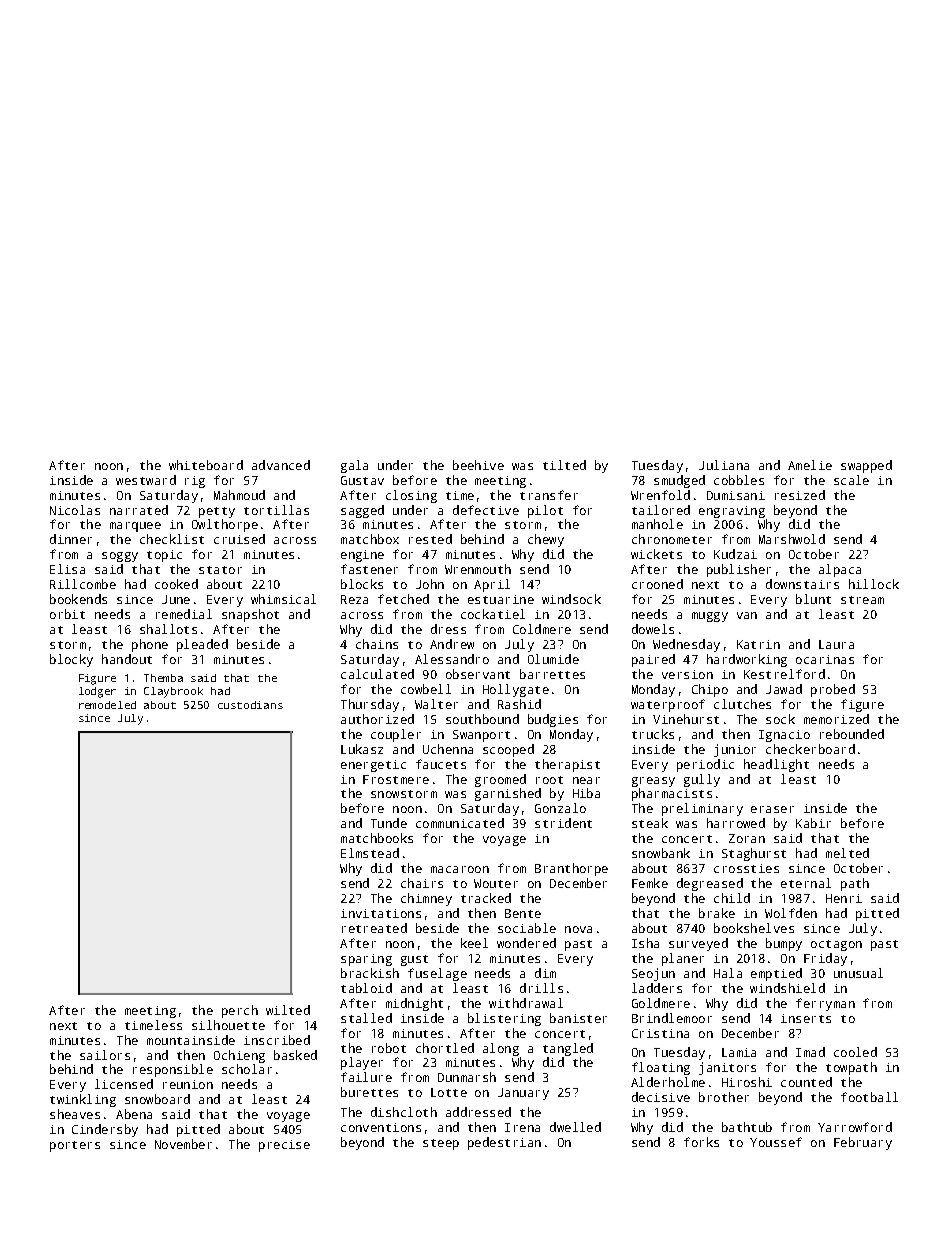 The width and height of the document is (952, 1233). I want to click on Olumide, so click(553, 659).
